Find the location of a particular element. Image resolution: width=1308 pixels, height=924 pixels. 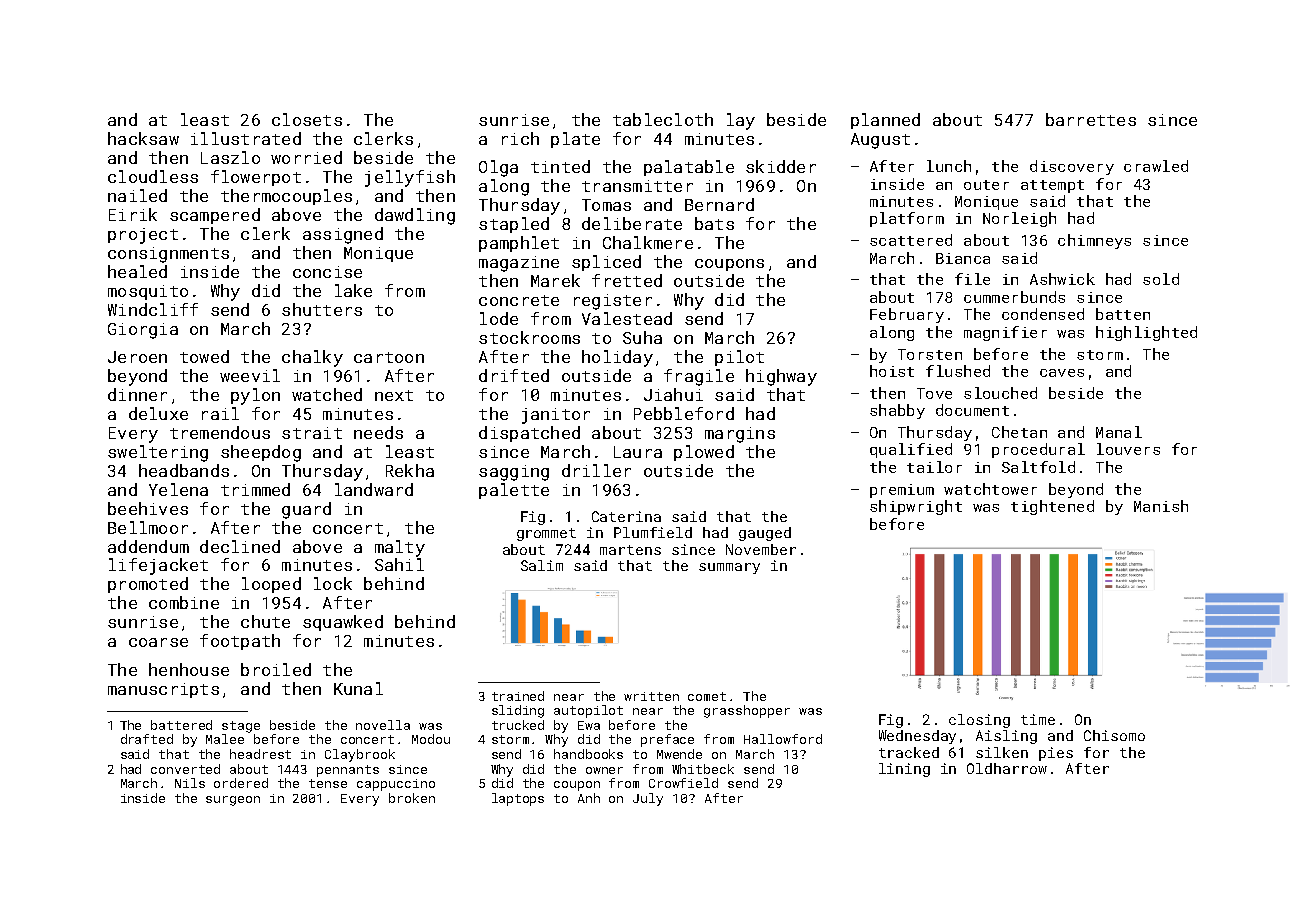

cloudless is located at coordinates (153, 176).
